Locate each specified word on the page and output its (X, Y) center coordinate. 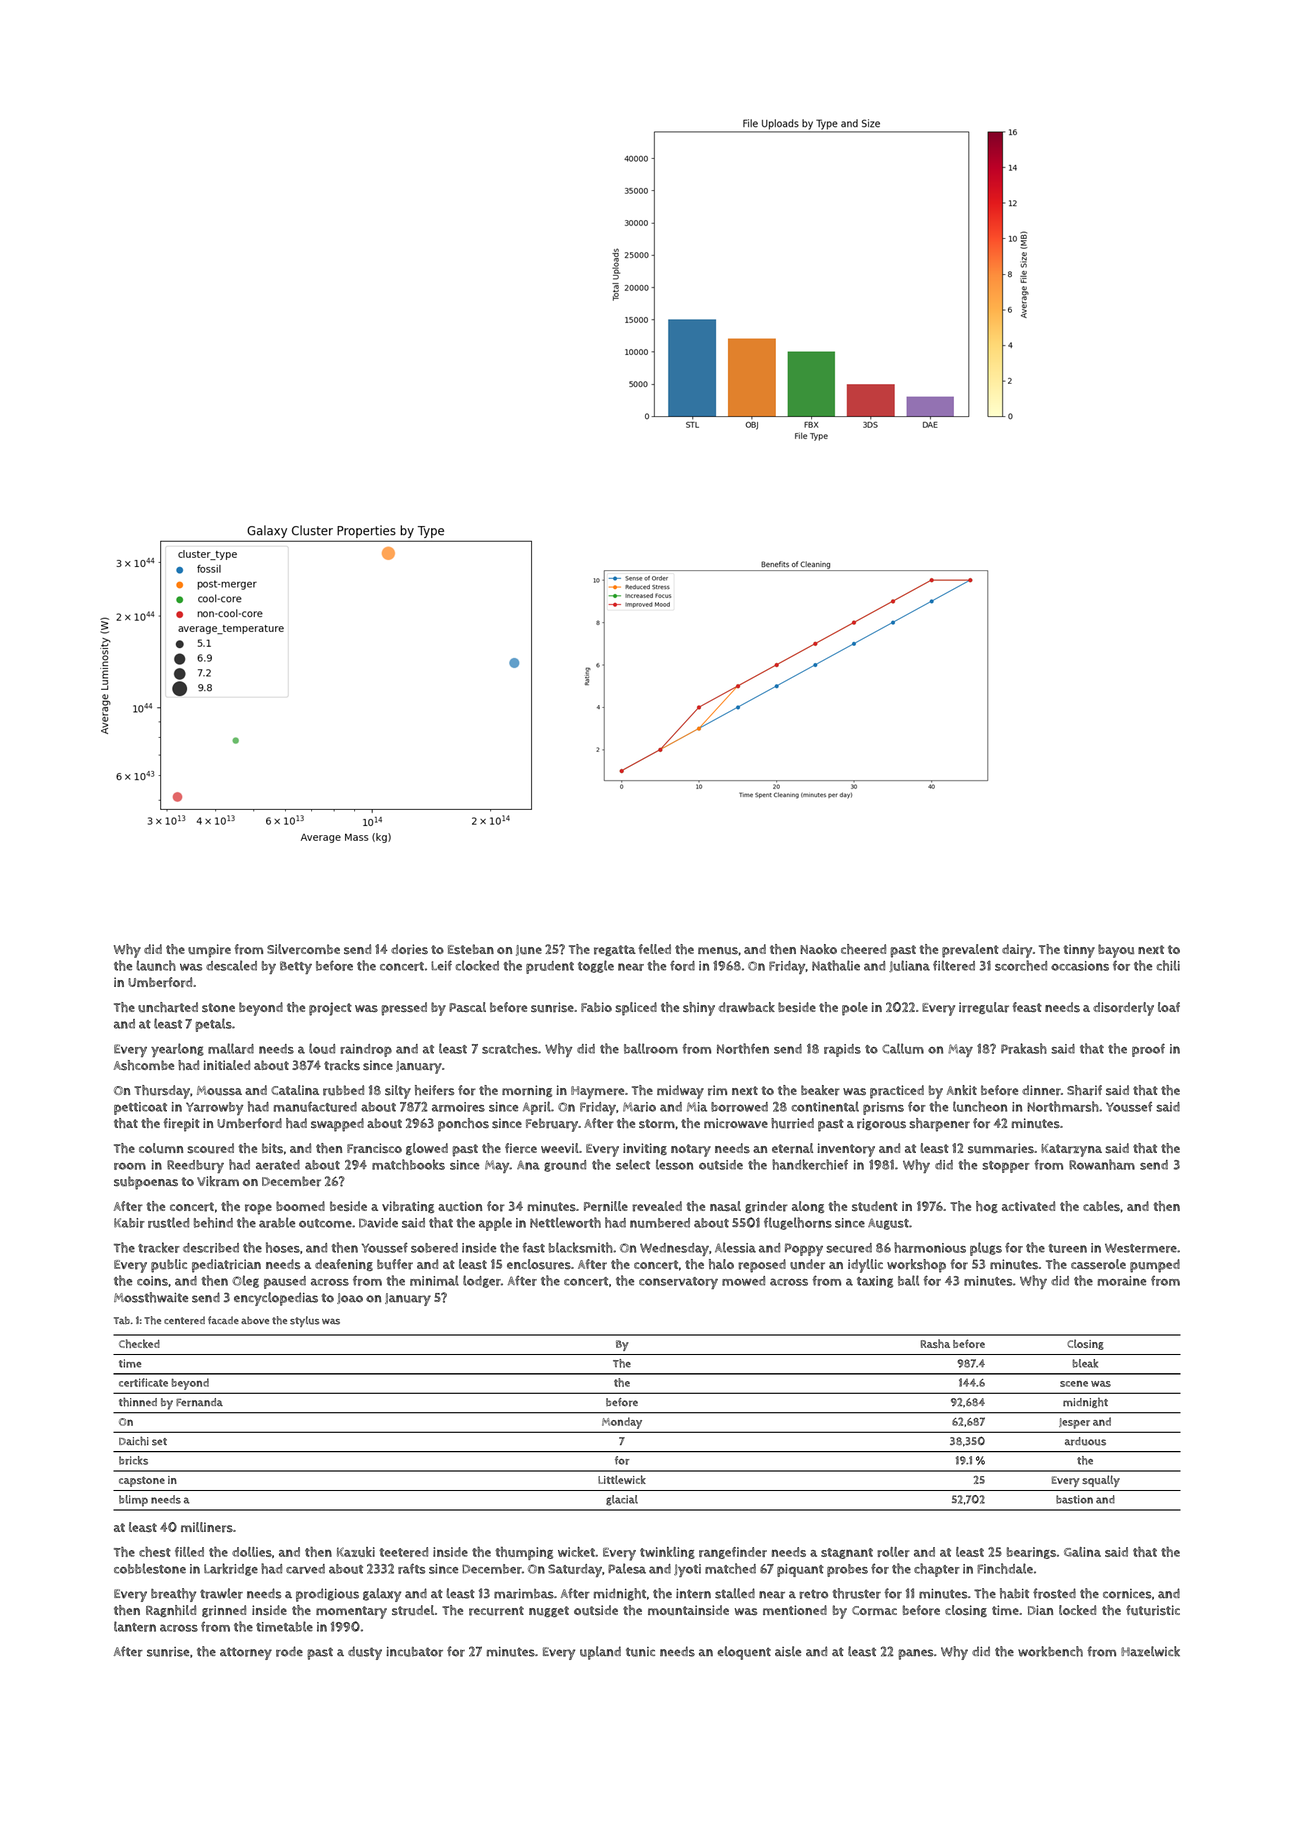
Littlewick (622, 1479)
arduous (1085, 1441)
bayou (1116, 951)
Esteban (471, 949)
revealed (657, 1206)
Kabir (129, 1223)
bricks (133, 1460)
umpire (209, 951)
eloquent (744, 1653)
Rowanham (1102, 1164)
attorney (246, 1653)
